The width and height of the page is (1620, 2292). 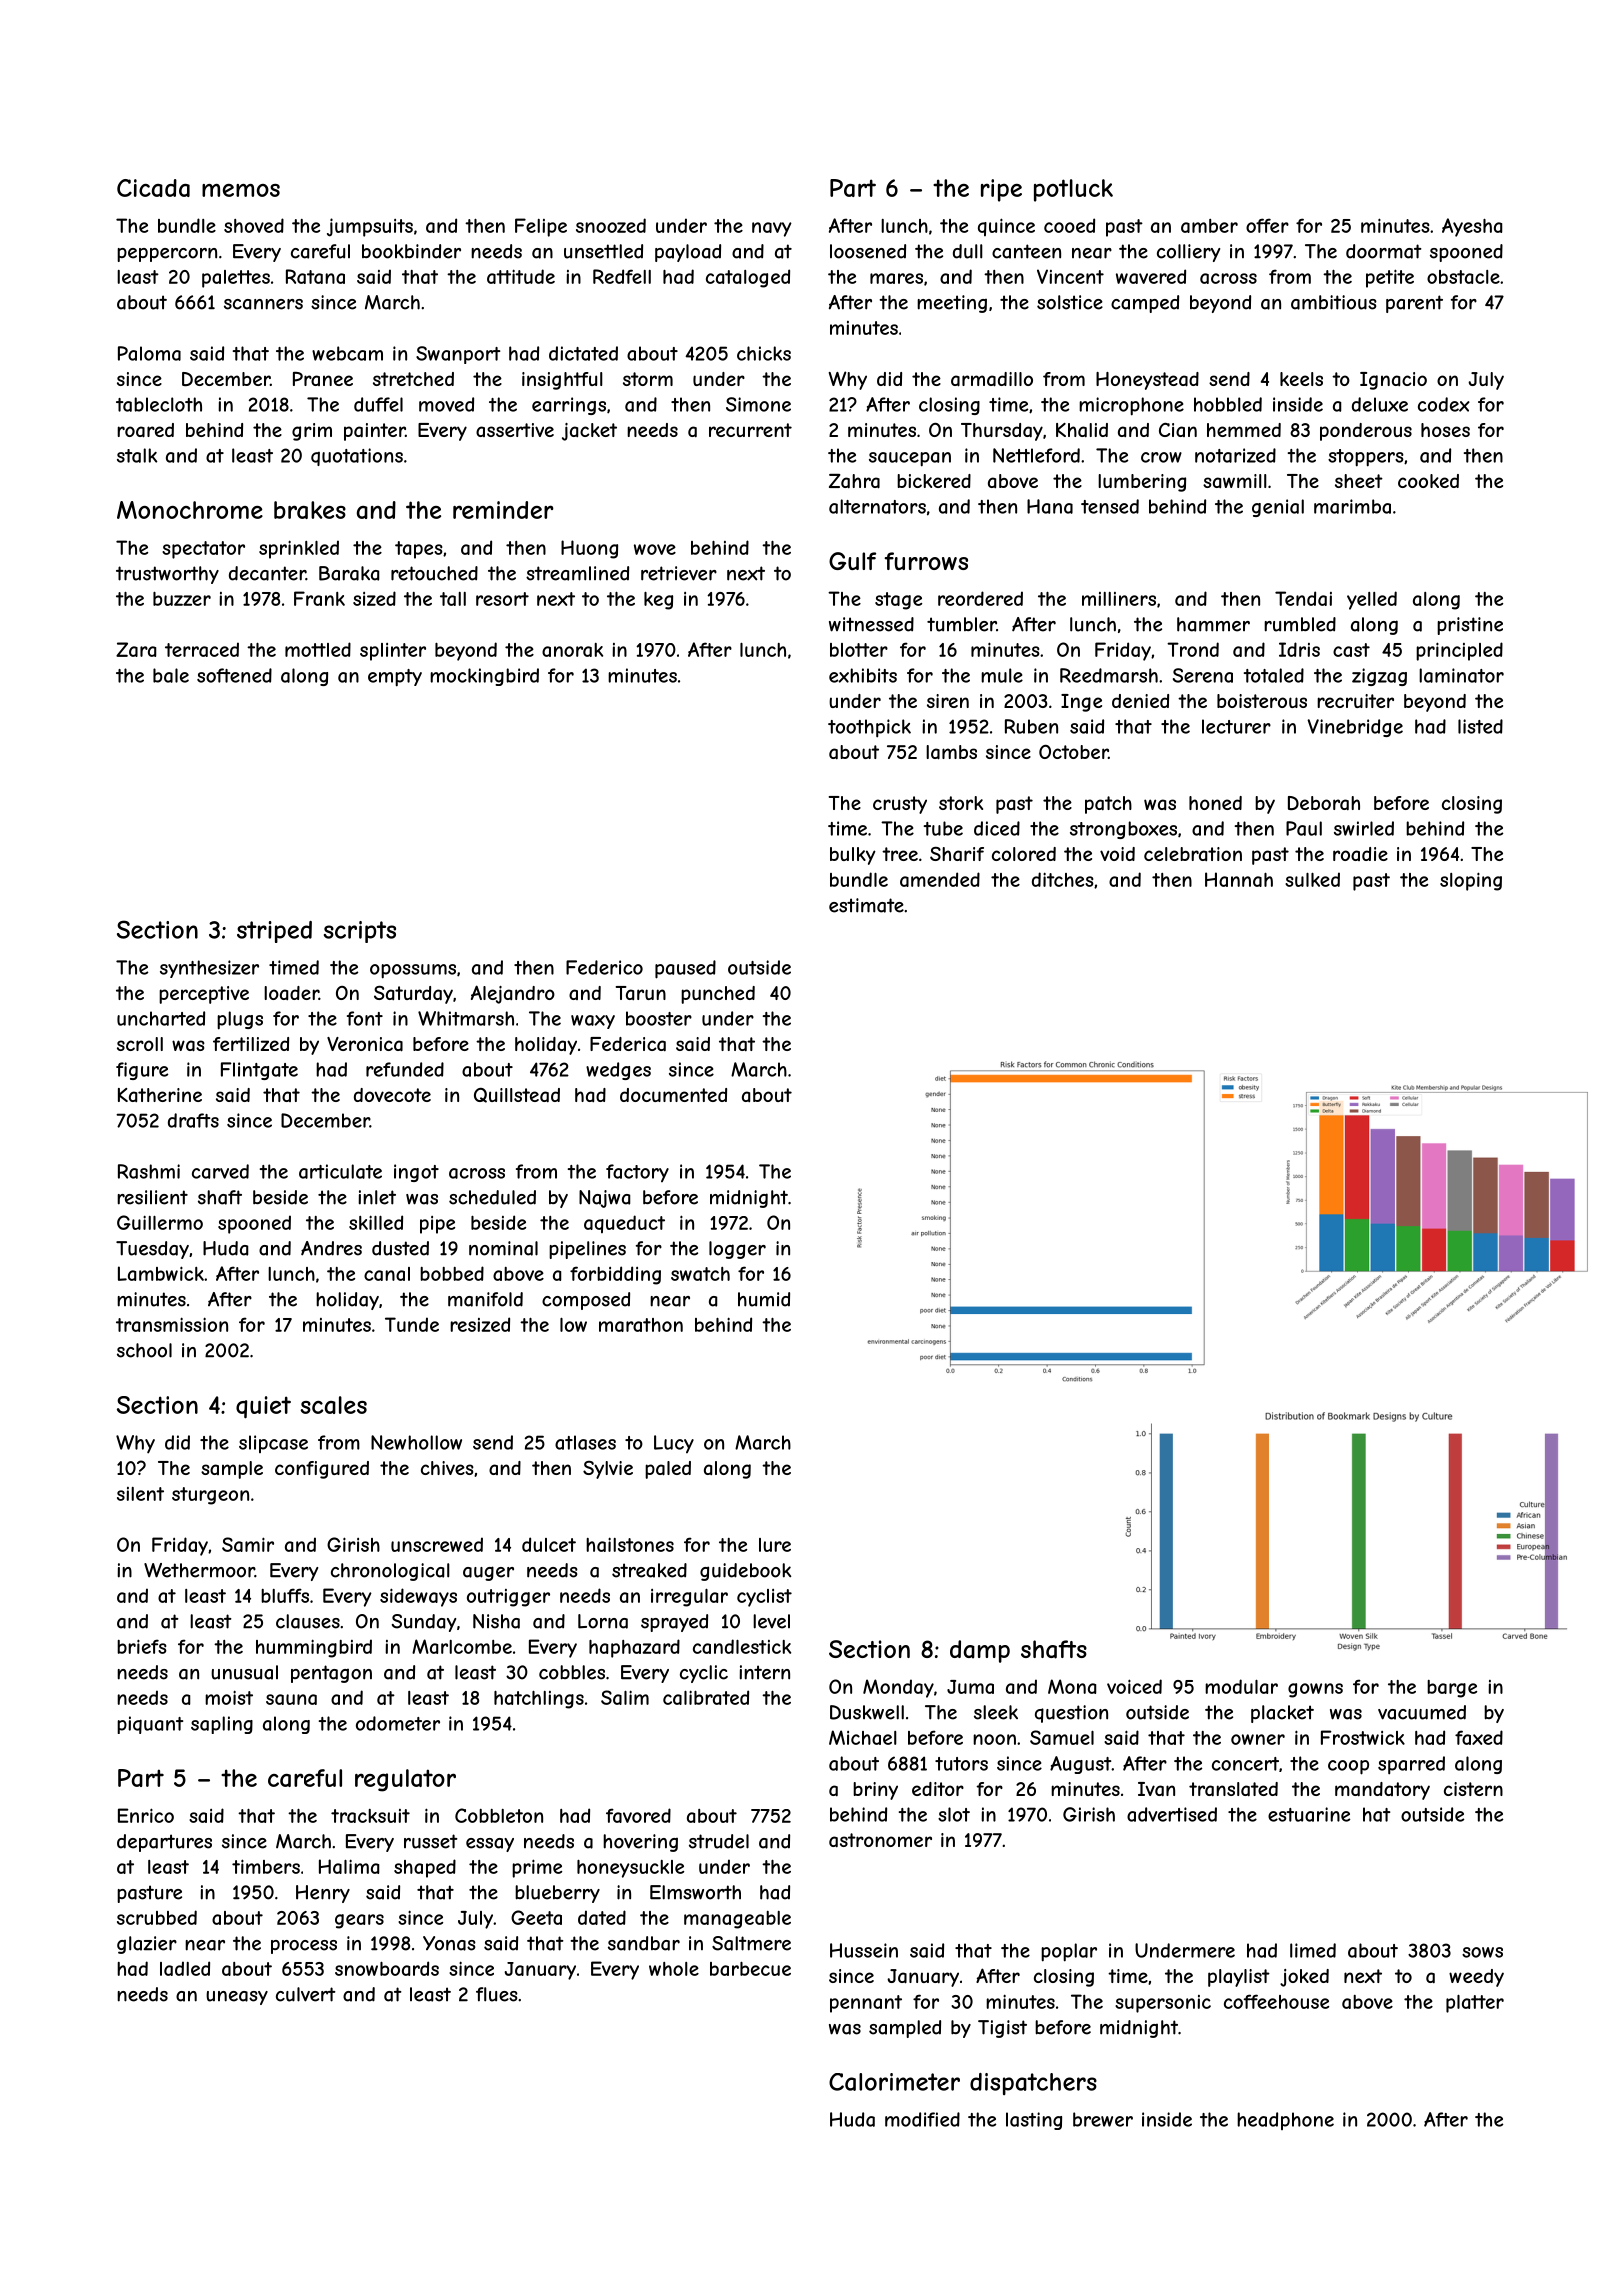 What do you see at coordinates (1471, 881) in the page?
I see `sloping` at bounding box center [1471, 881].
